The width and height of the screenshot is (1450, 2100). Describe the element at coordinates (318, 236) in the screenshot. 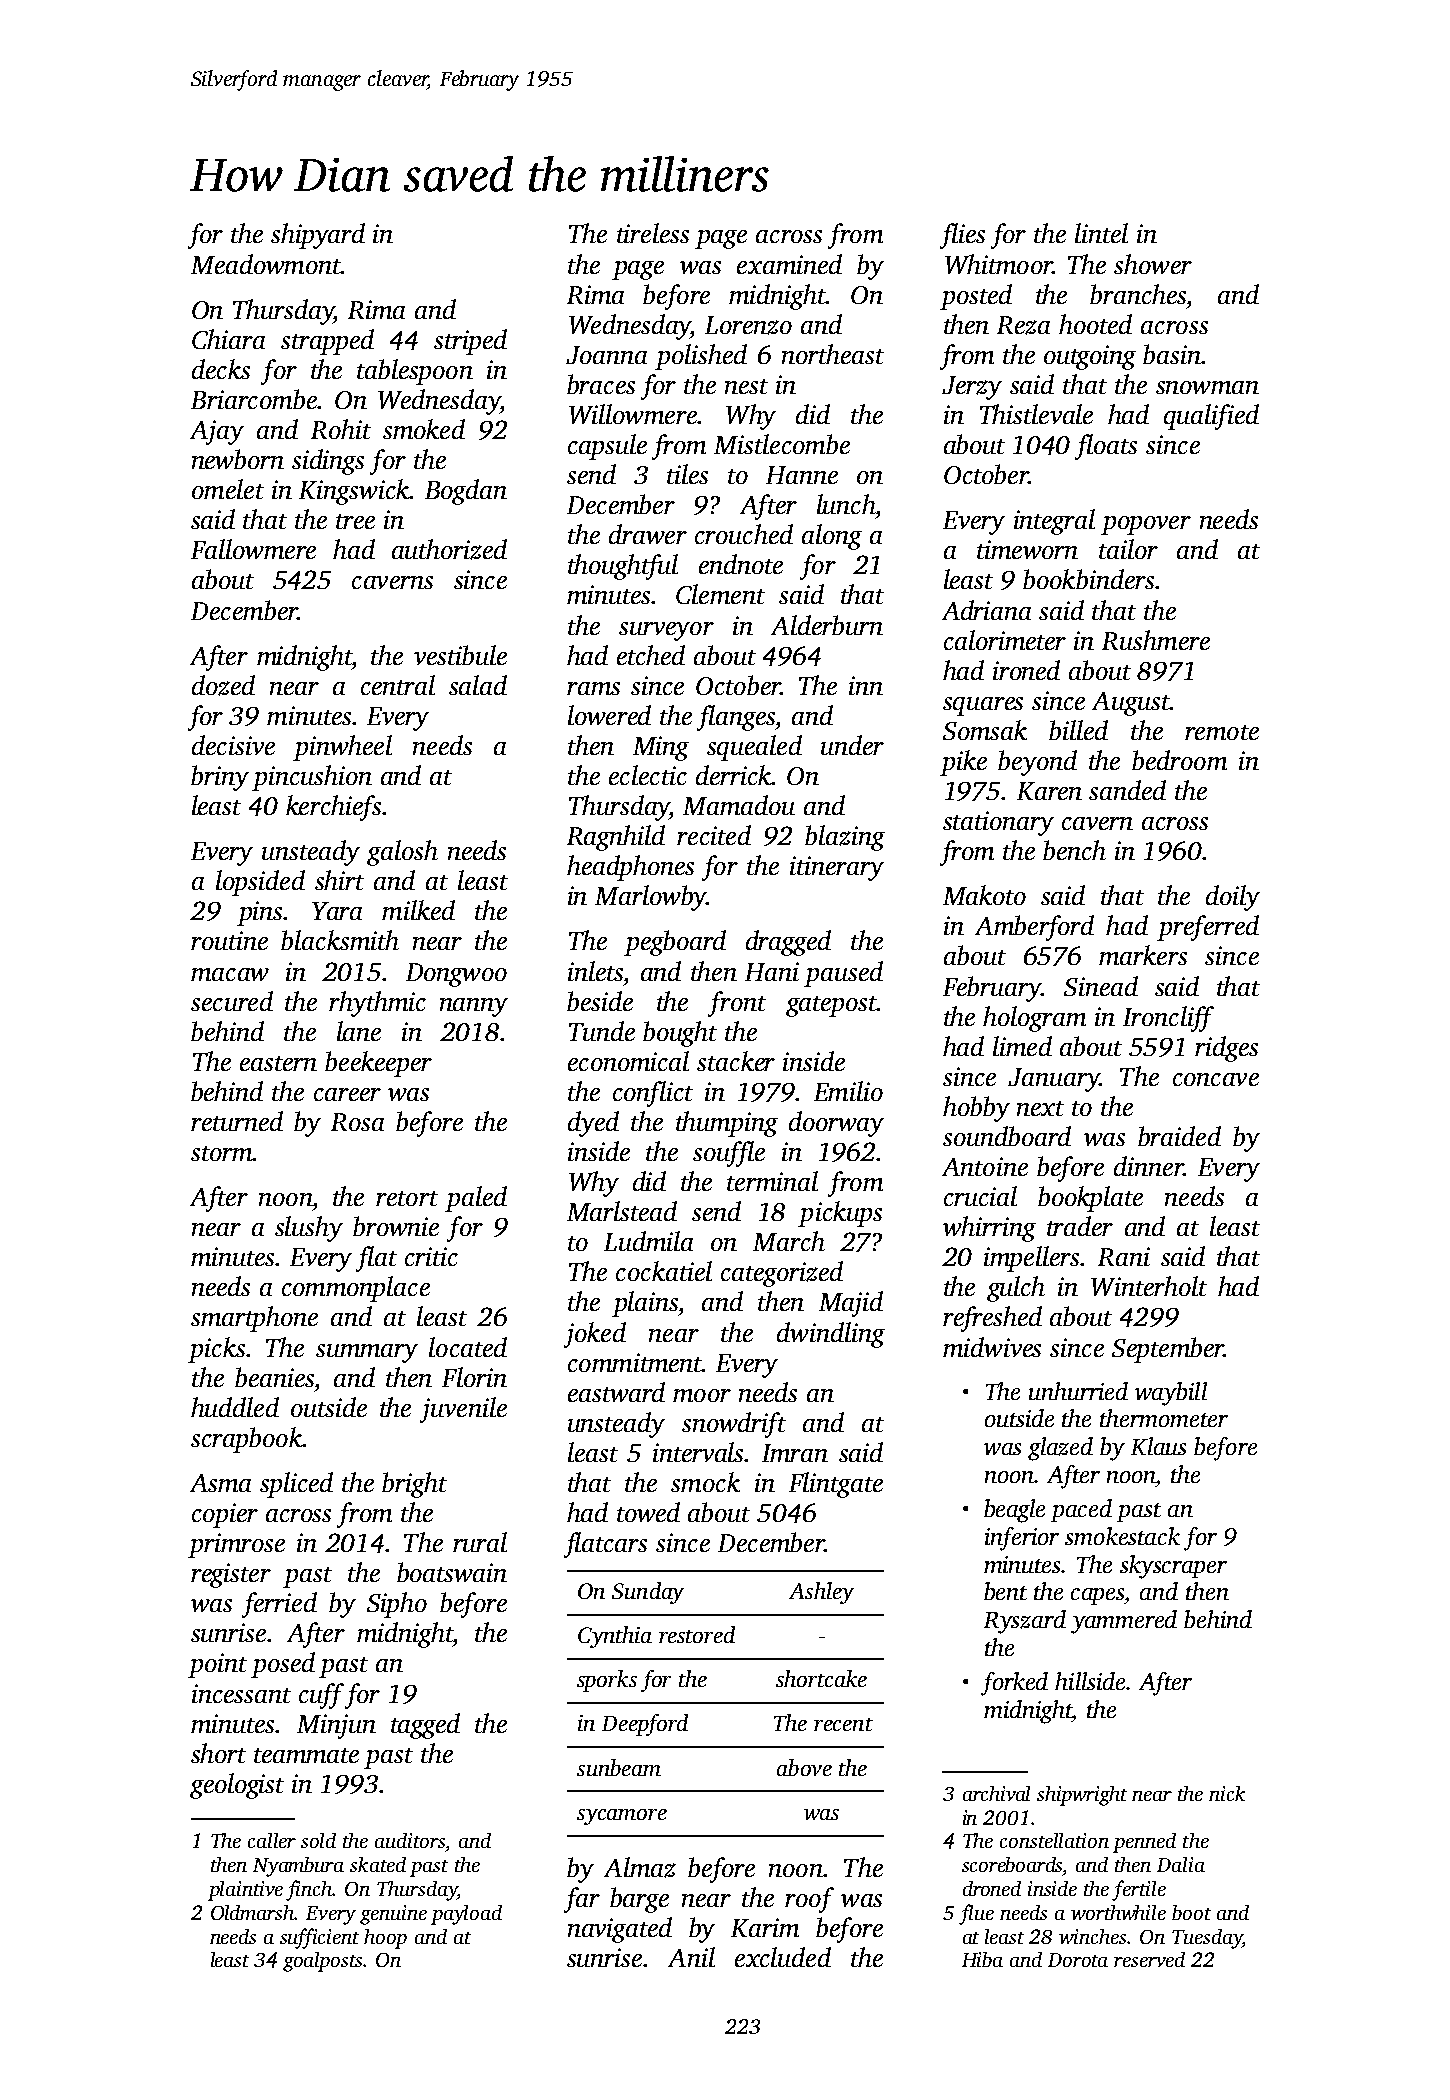

I see `shipyard` at that location.
